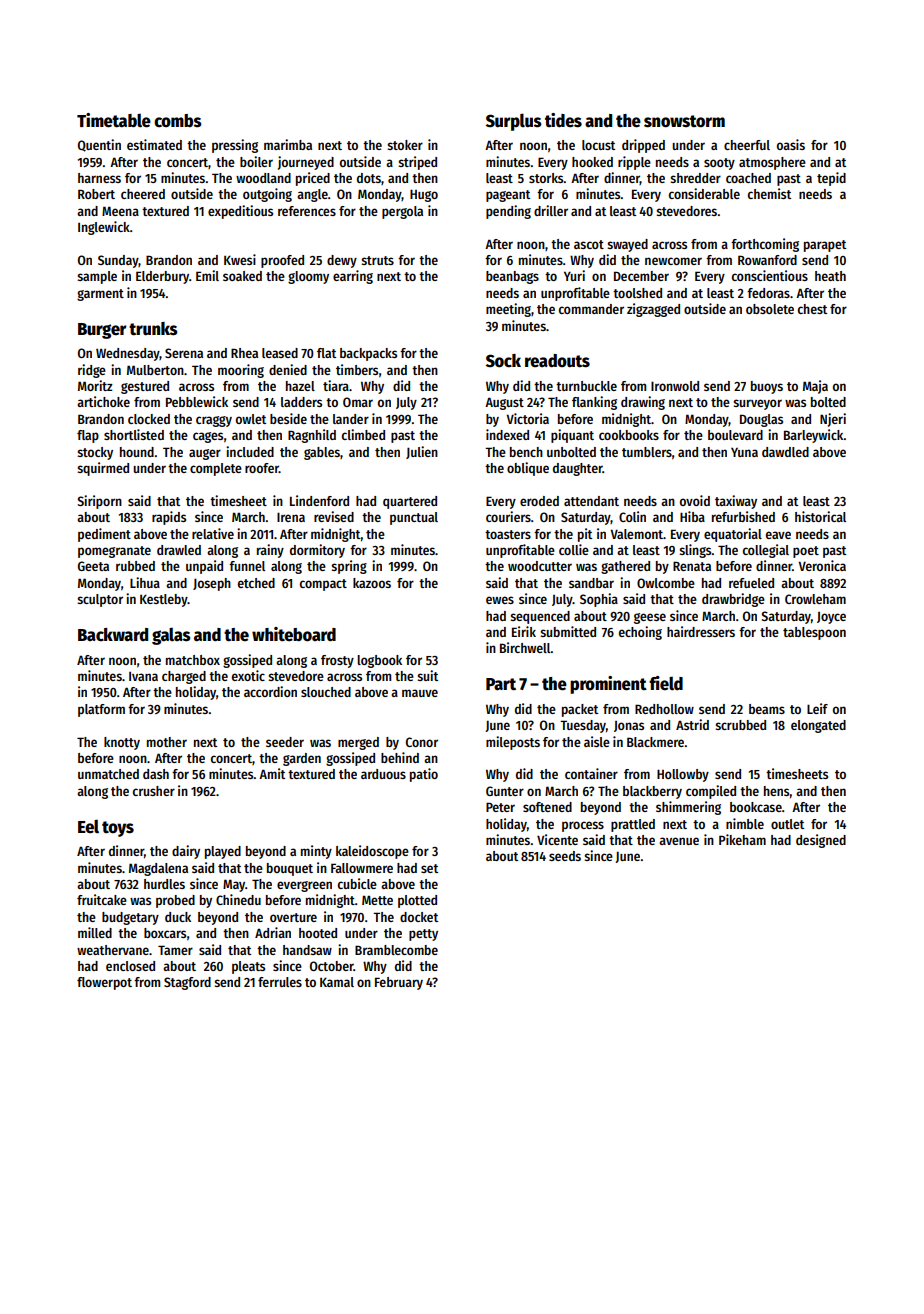 The image size is (924, 1314). What do you see at coordinates (565, 856) in the screenshot?
I see `seeds` at bounding box center [565, 856].
